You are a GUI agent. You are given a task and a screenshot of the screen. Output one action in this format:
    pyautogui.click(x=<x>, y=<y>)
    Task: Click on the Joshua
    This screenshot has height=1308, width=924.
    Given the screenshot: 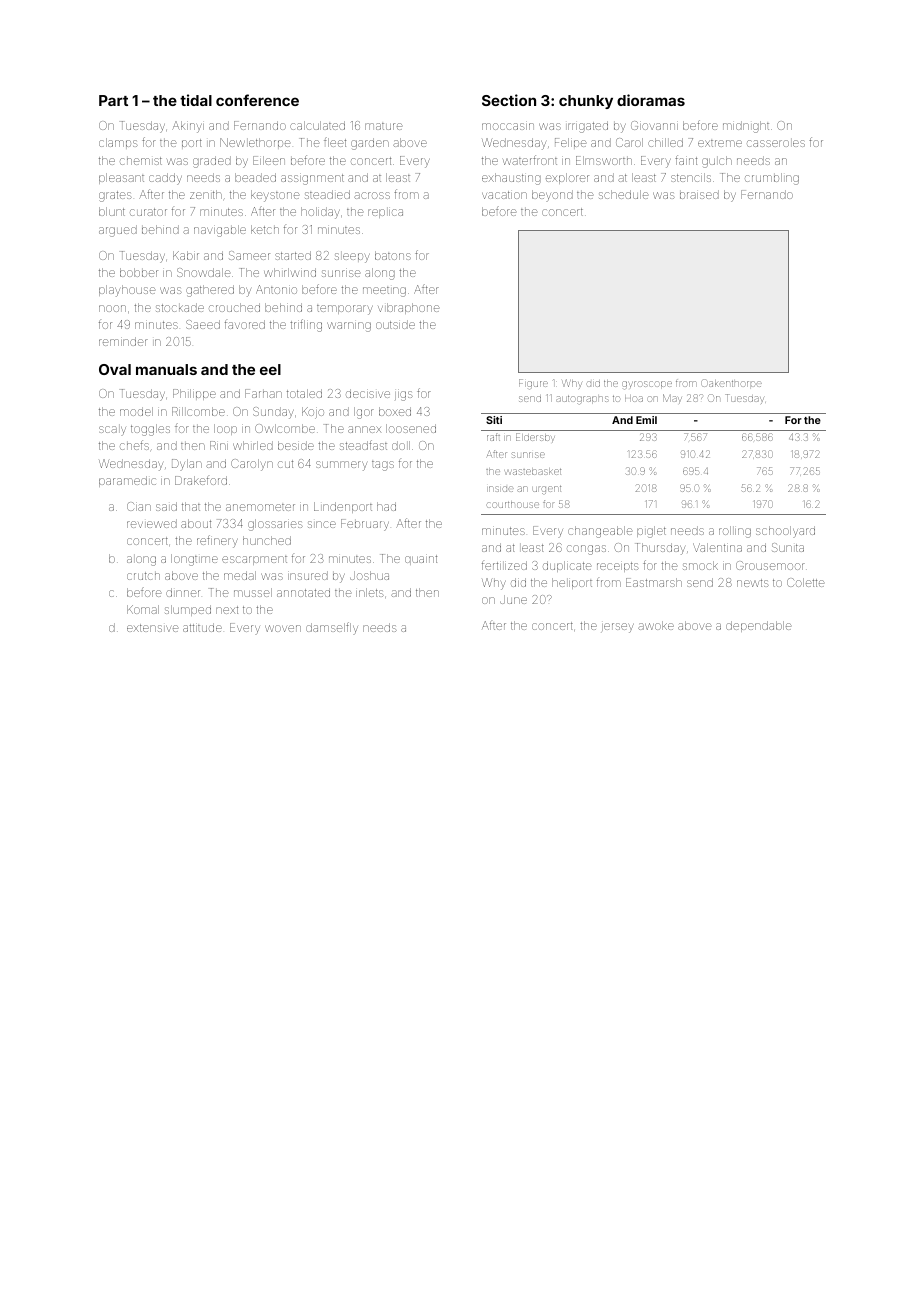 What is the action you would take?
    pyautogui.click(x=369, y=575)
